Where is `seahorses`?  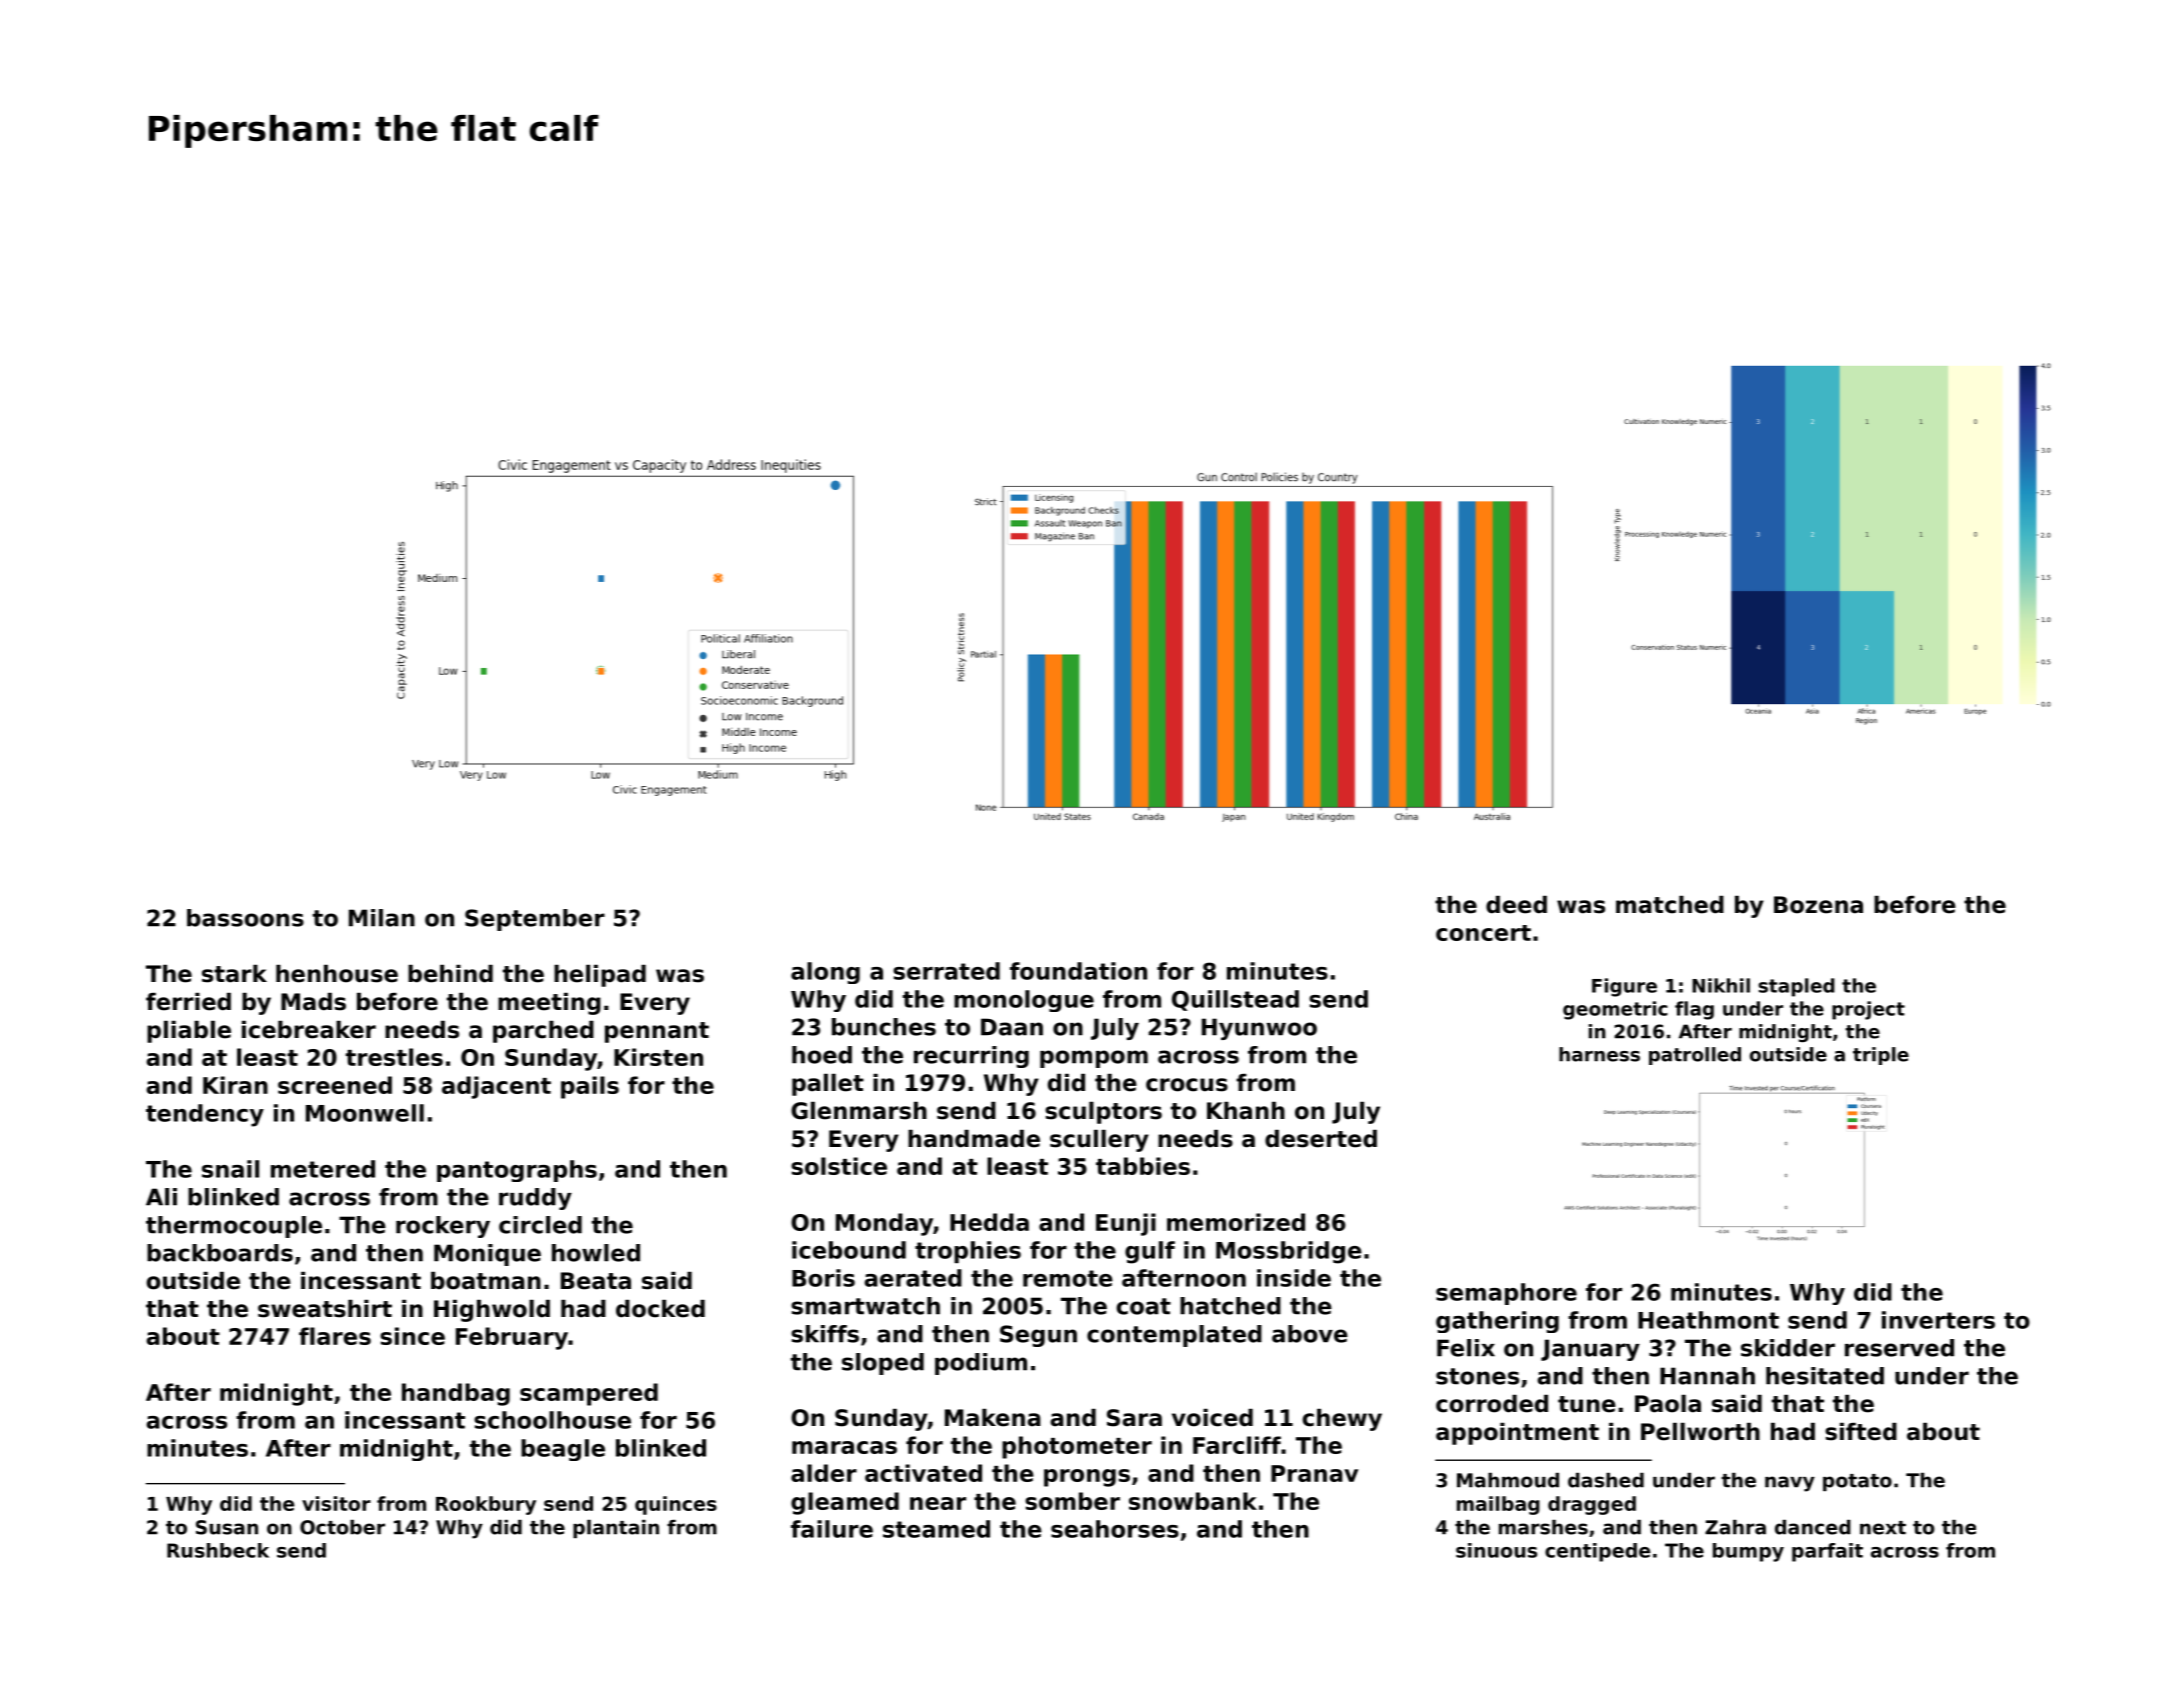 seahorses is located at coordinates (1115, 1529).
